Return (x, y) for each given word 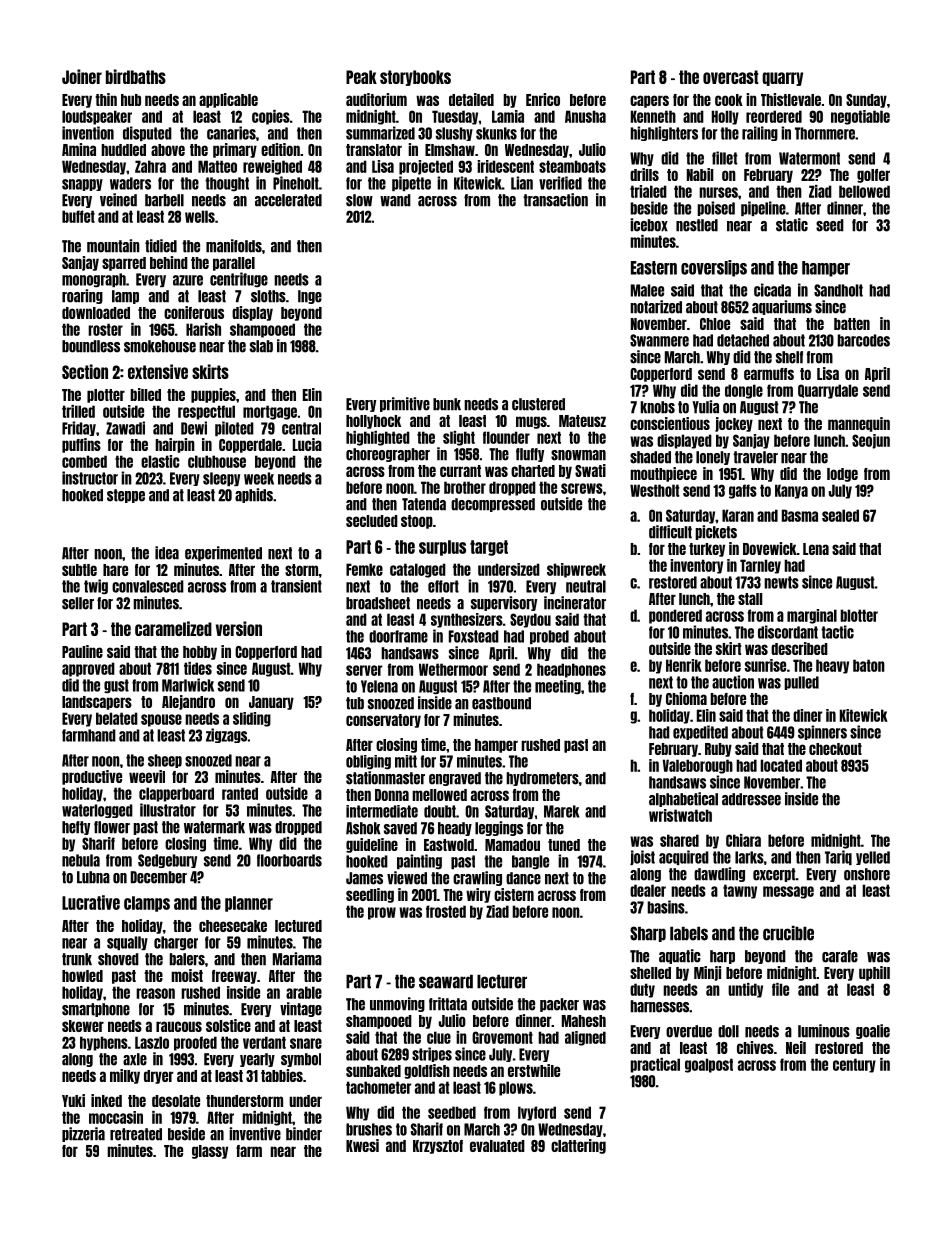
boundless (91, 346)
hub (131, 100)
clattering (578, 1146)
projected (426, 167)
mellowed (439, 795)
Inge (310, 297)
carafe (840, 956)
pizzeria (83, 1134)
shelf (789, 357)
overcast (730, 77)
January (271, 703)
